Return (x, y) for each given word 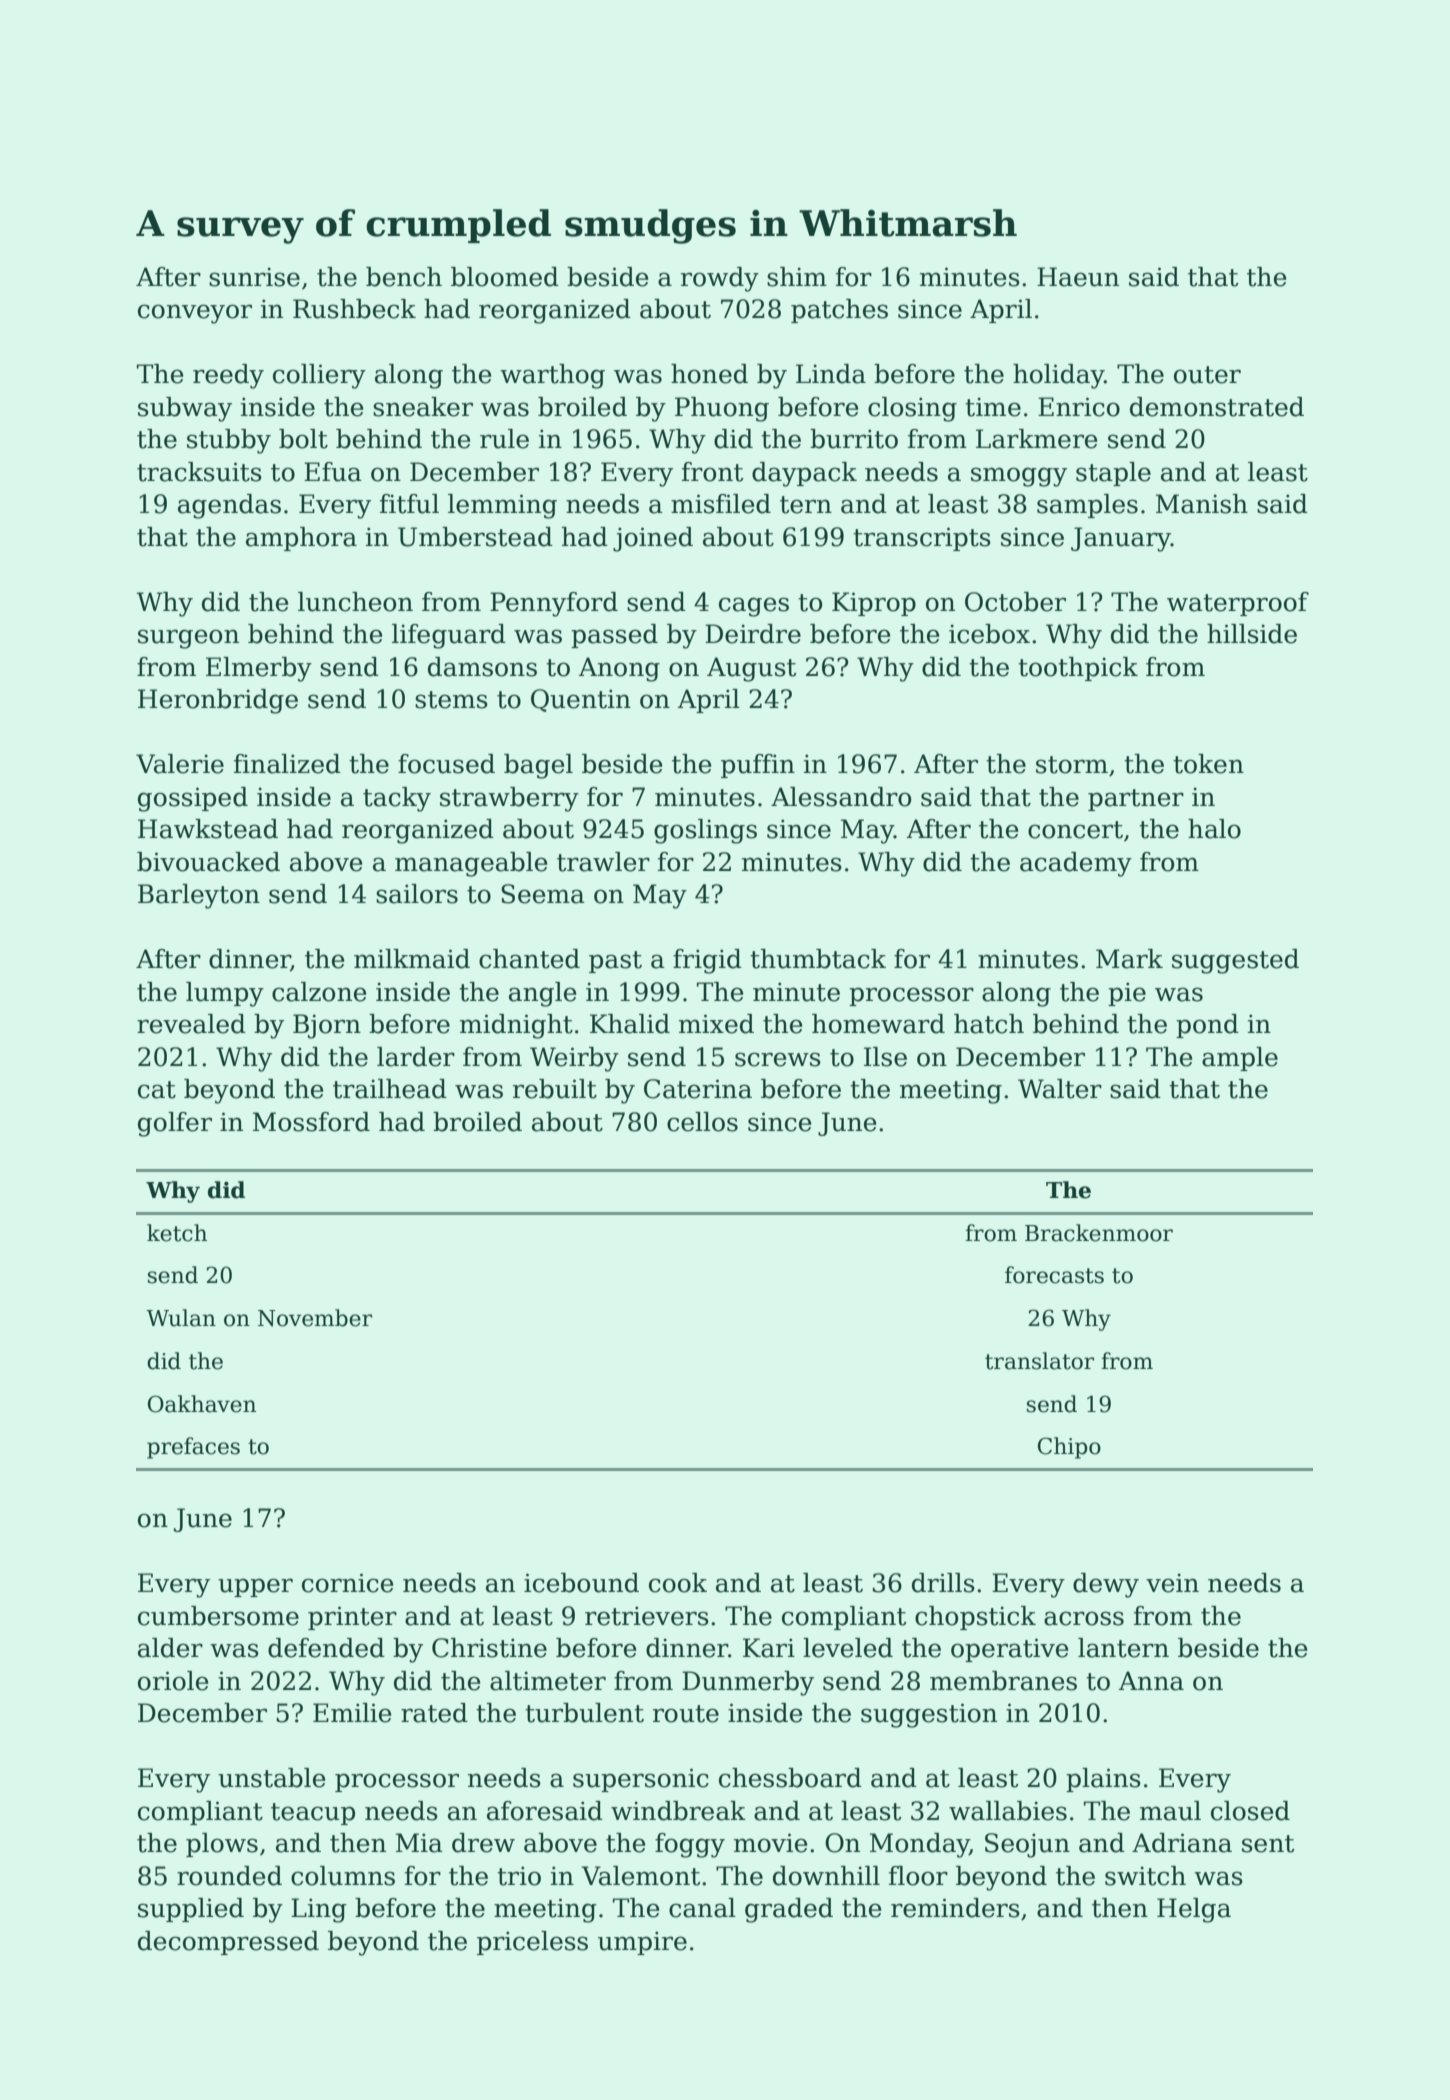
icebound (581, 1583)
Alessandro (841, 797)
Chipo (1069, 1448)
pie (1127, 994)
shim (797, 277)
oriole (173, 1681)
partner (1136, 800)
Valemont (640, 1876)
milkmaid (412, 959)
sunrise (254, 277)
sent (1268, 1844)
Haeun (1078, 277)
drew (483, 1843)
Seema (543, 894)
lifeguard (449, 636)
